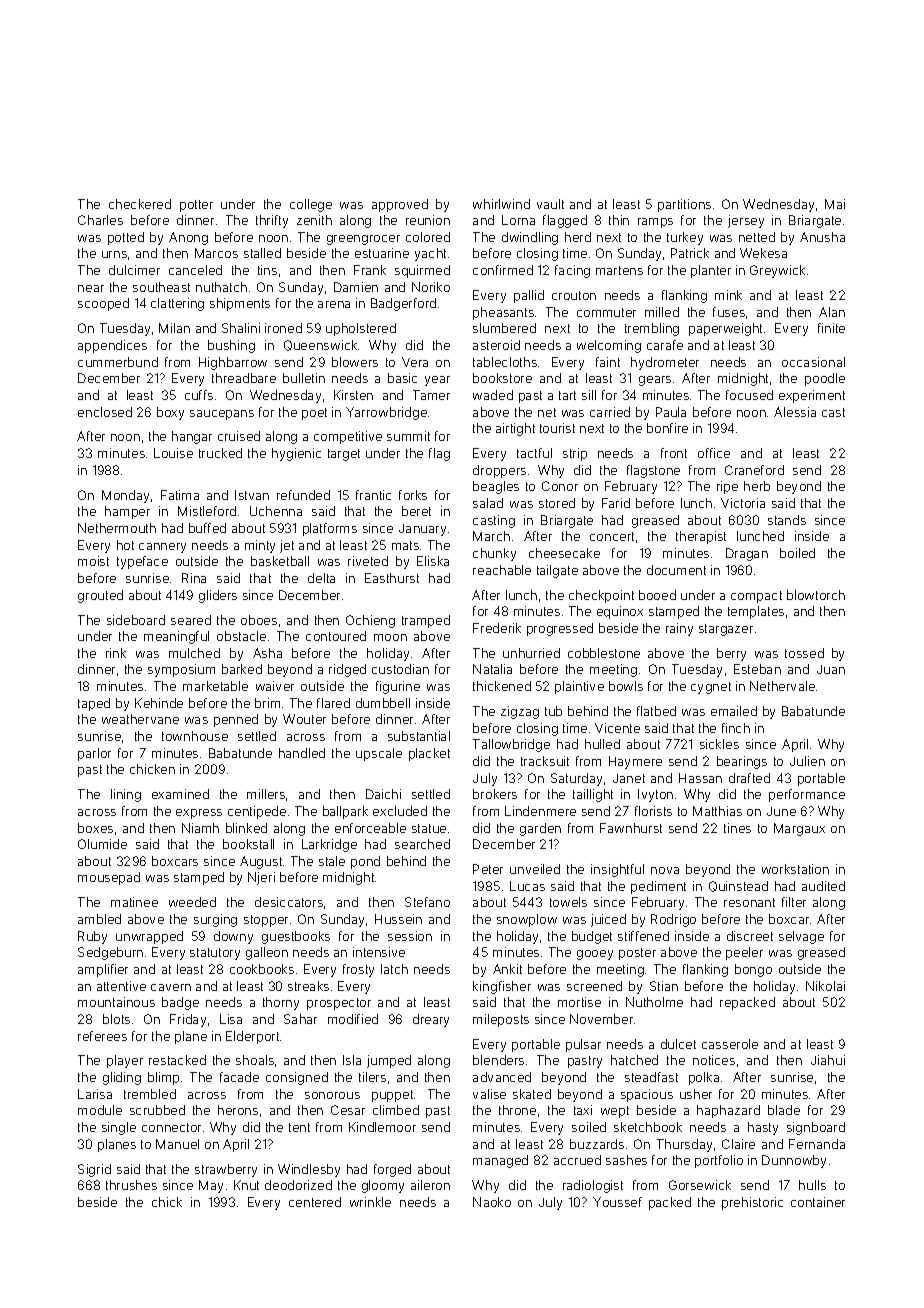 The height and width of the page is (1308, 924). I want to click on haphazard, so click(728, 1111).
